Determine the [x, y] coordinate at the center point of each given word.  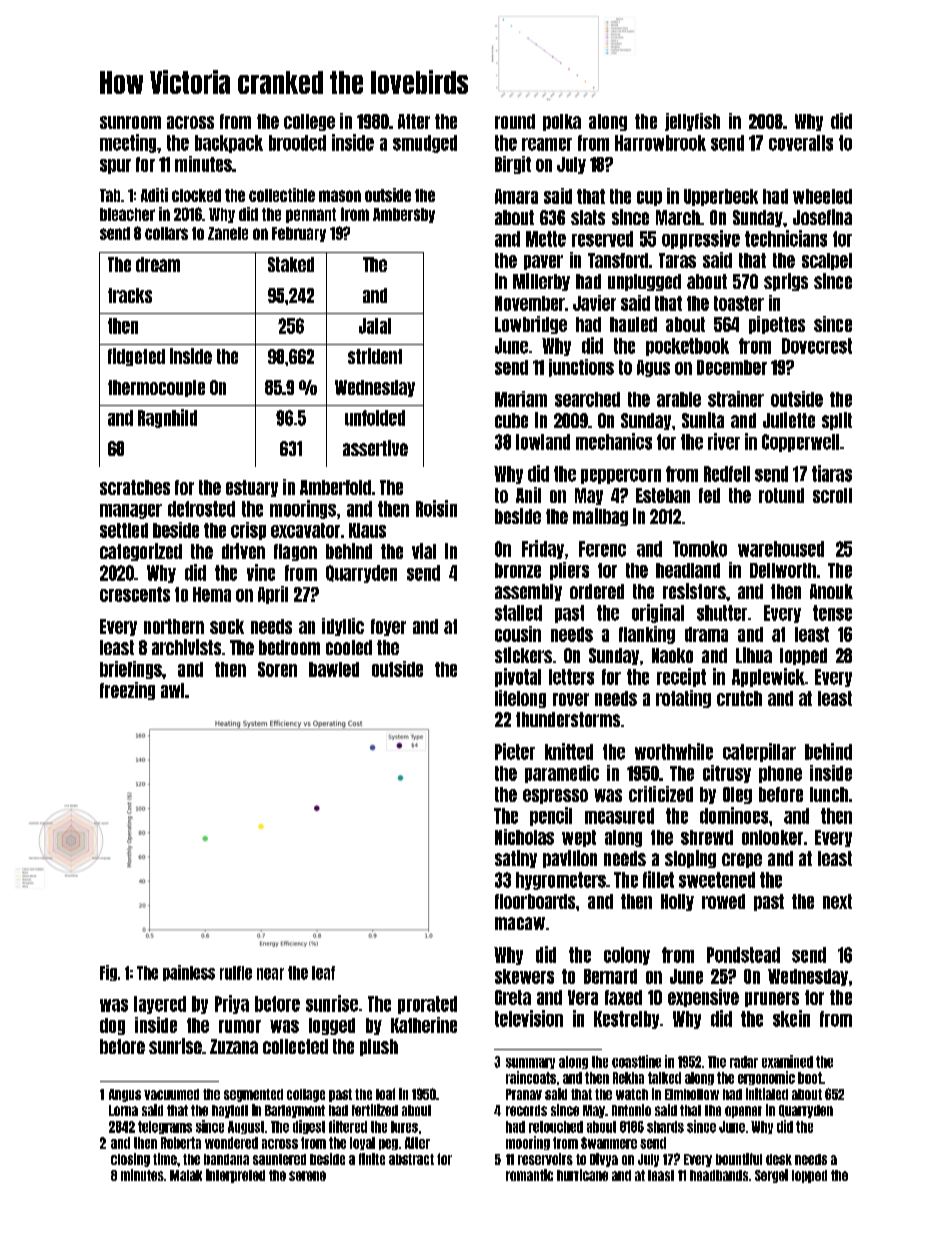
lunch [829, 794]
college [309, 122]
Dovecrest [817, 346]
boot [810, 1078]
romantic [529, 1175]
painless [189, 973]
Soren [277, 669]
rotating [683, 699]
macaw [520, 923]
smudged [425, 144]
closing [130, 1160]
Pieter [515, 751]
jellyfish [692, 122]
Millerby [541, 282]
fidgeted [136, 357]
